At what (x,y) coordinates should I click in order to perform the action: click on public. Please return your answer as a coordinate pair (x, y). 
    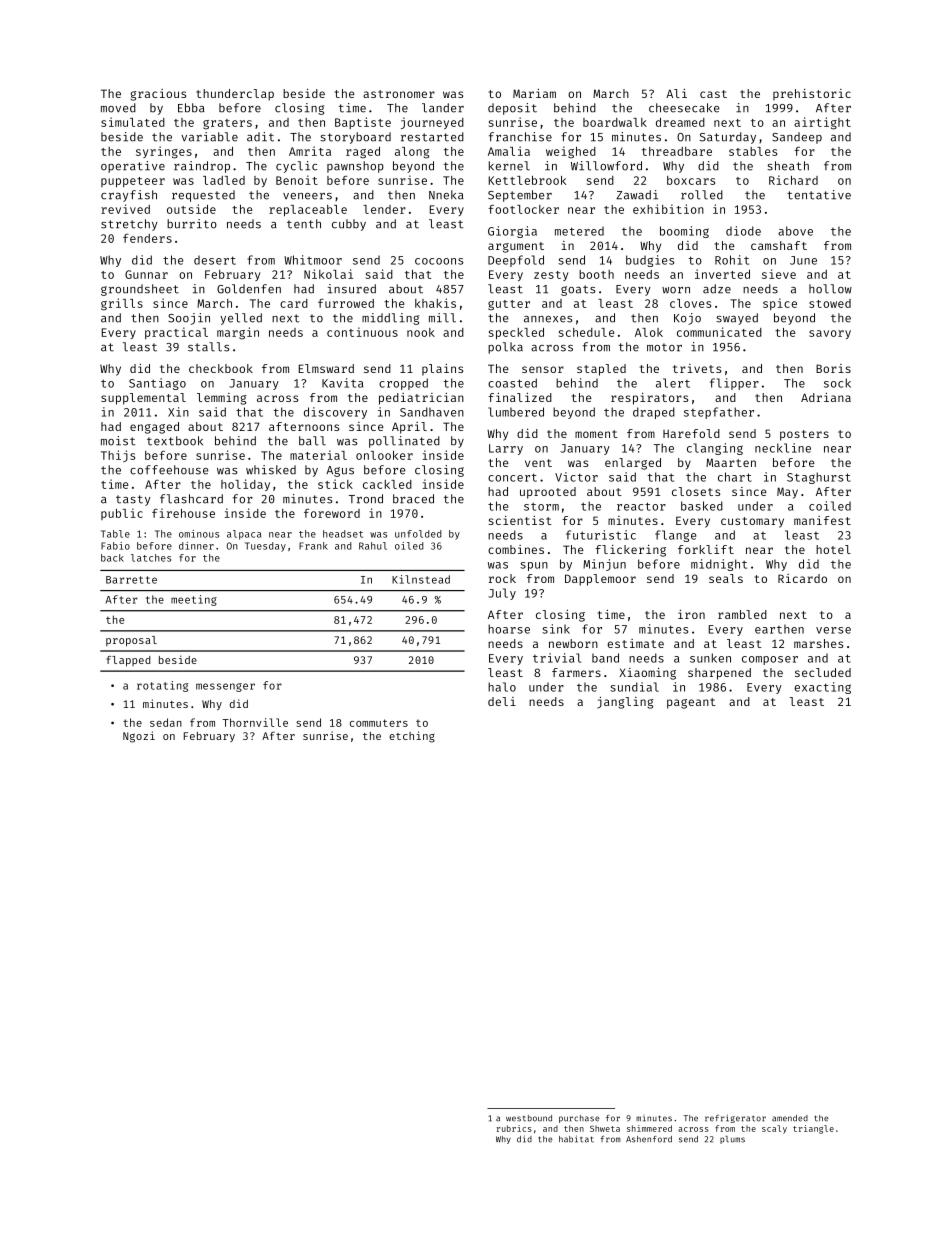
    Looking at the image, I should click on (122, 514).
